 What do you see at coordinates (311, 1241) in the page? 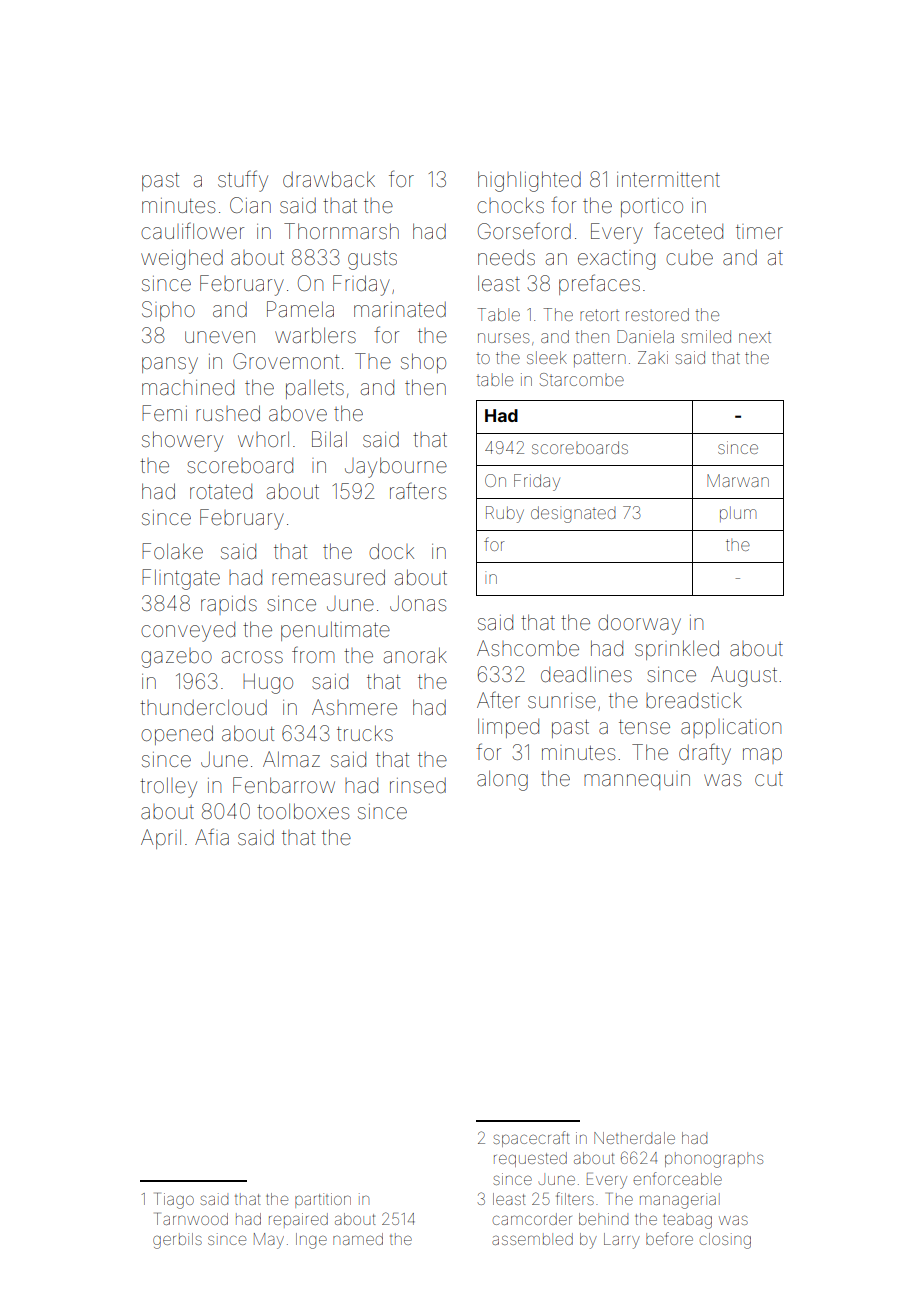
I see `Inge` at bounding box center [311, 1241].
